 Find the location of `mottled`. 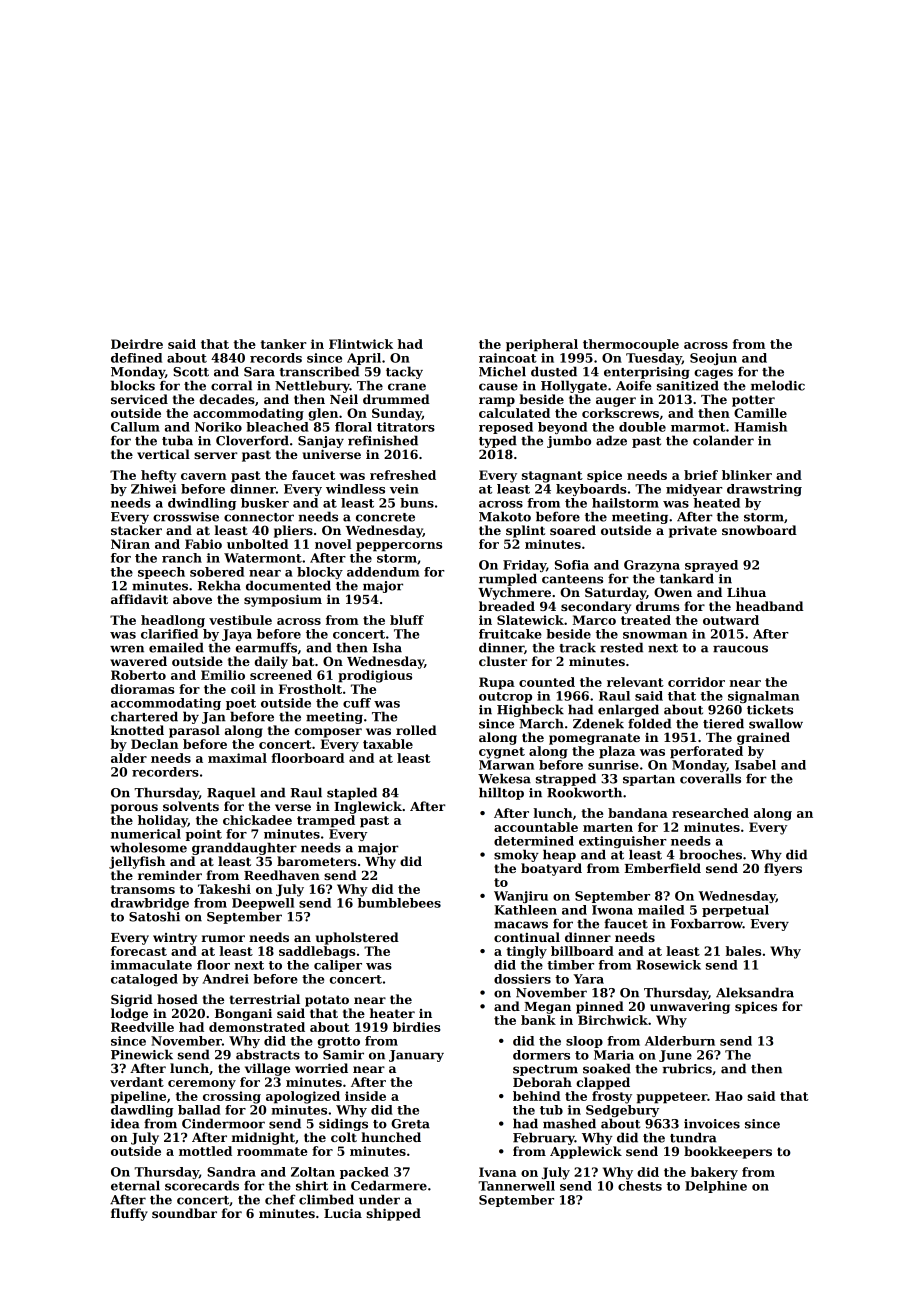

mottled is located at coordinates (205, 1151).
